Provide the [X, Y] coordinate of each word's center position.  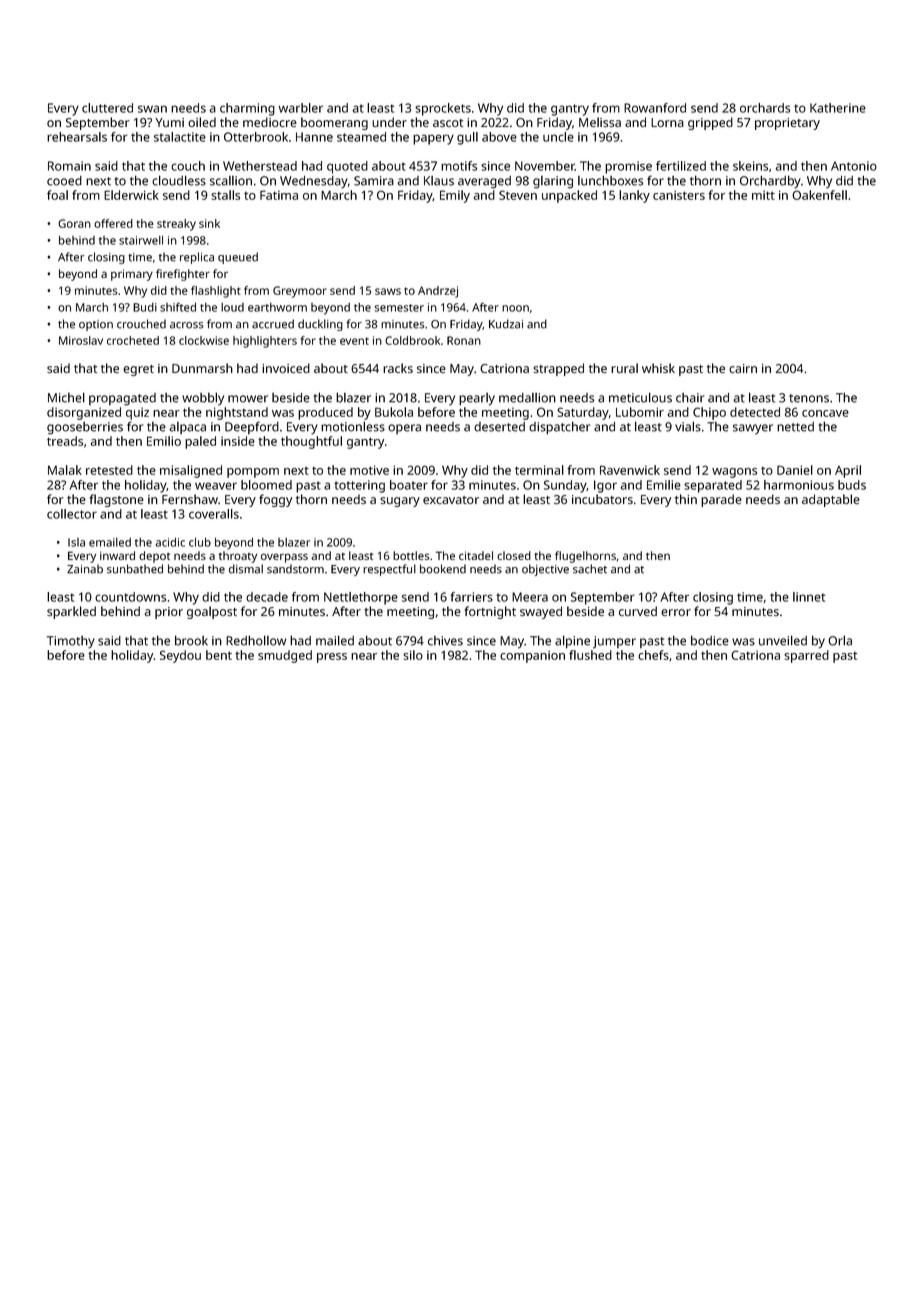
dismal [246, 569]
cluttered [107, 108]
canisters [679, 195]
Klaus [439, 181]
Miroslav [81, 340]
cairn [743, 368]
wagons [734, 473]
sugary [400, 502]
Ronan [464, 340]
